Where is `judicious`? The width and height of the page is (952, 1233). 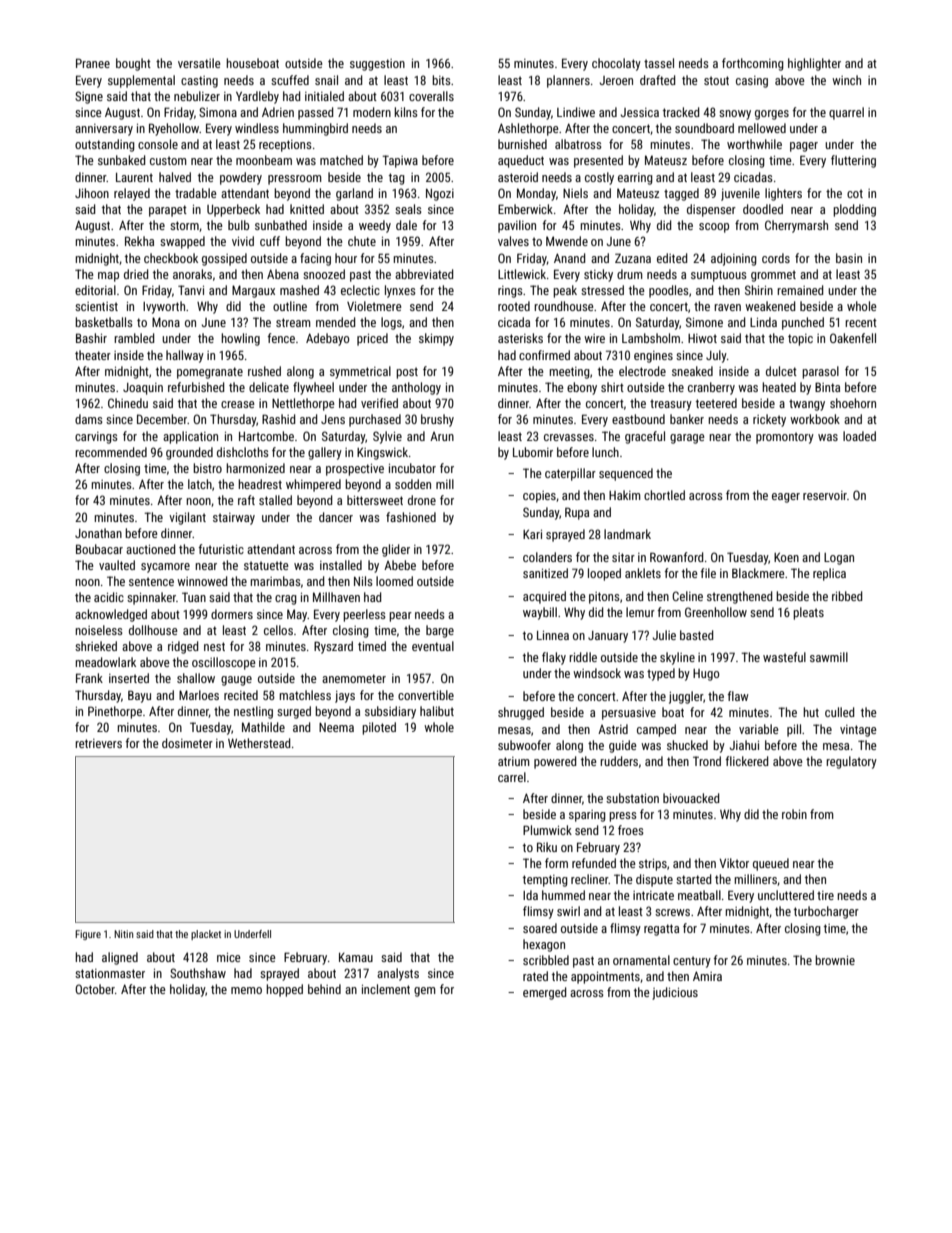
judicious is located at coordinates (675, 993).
